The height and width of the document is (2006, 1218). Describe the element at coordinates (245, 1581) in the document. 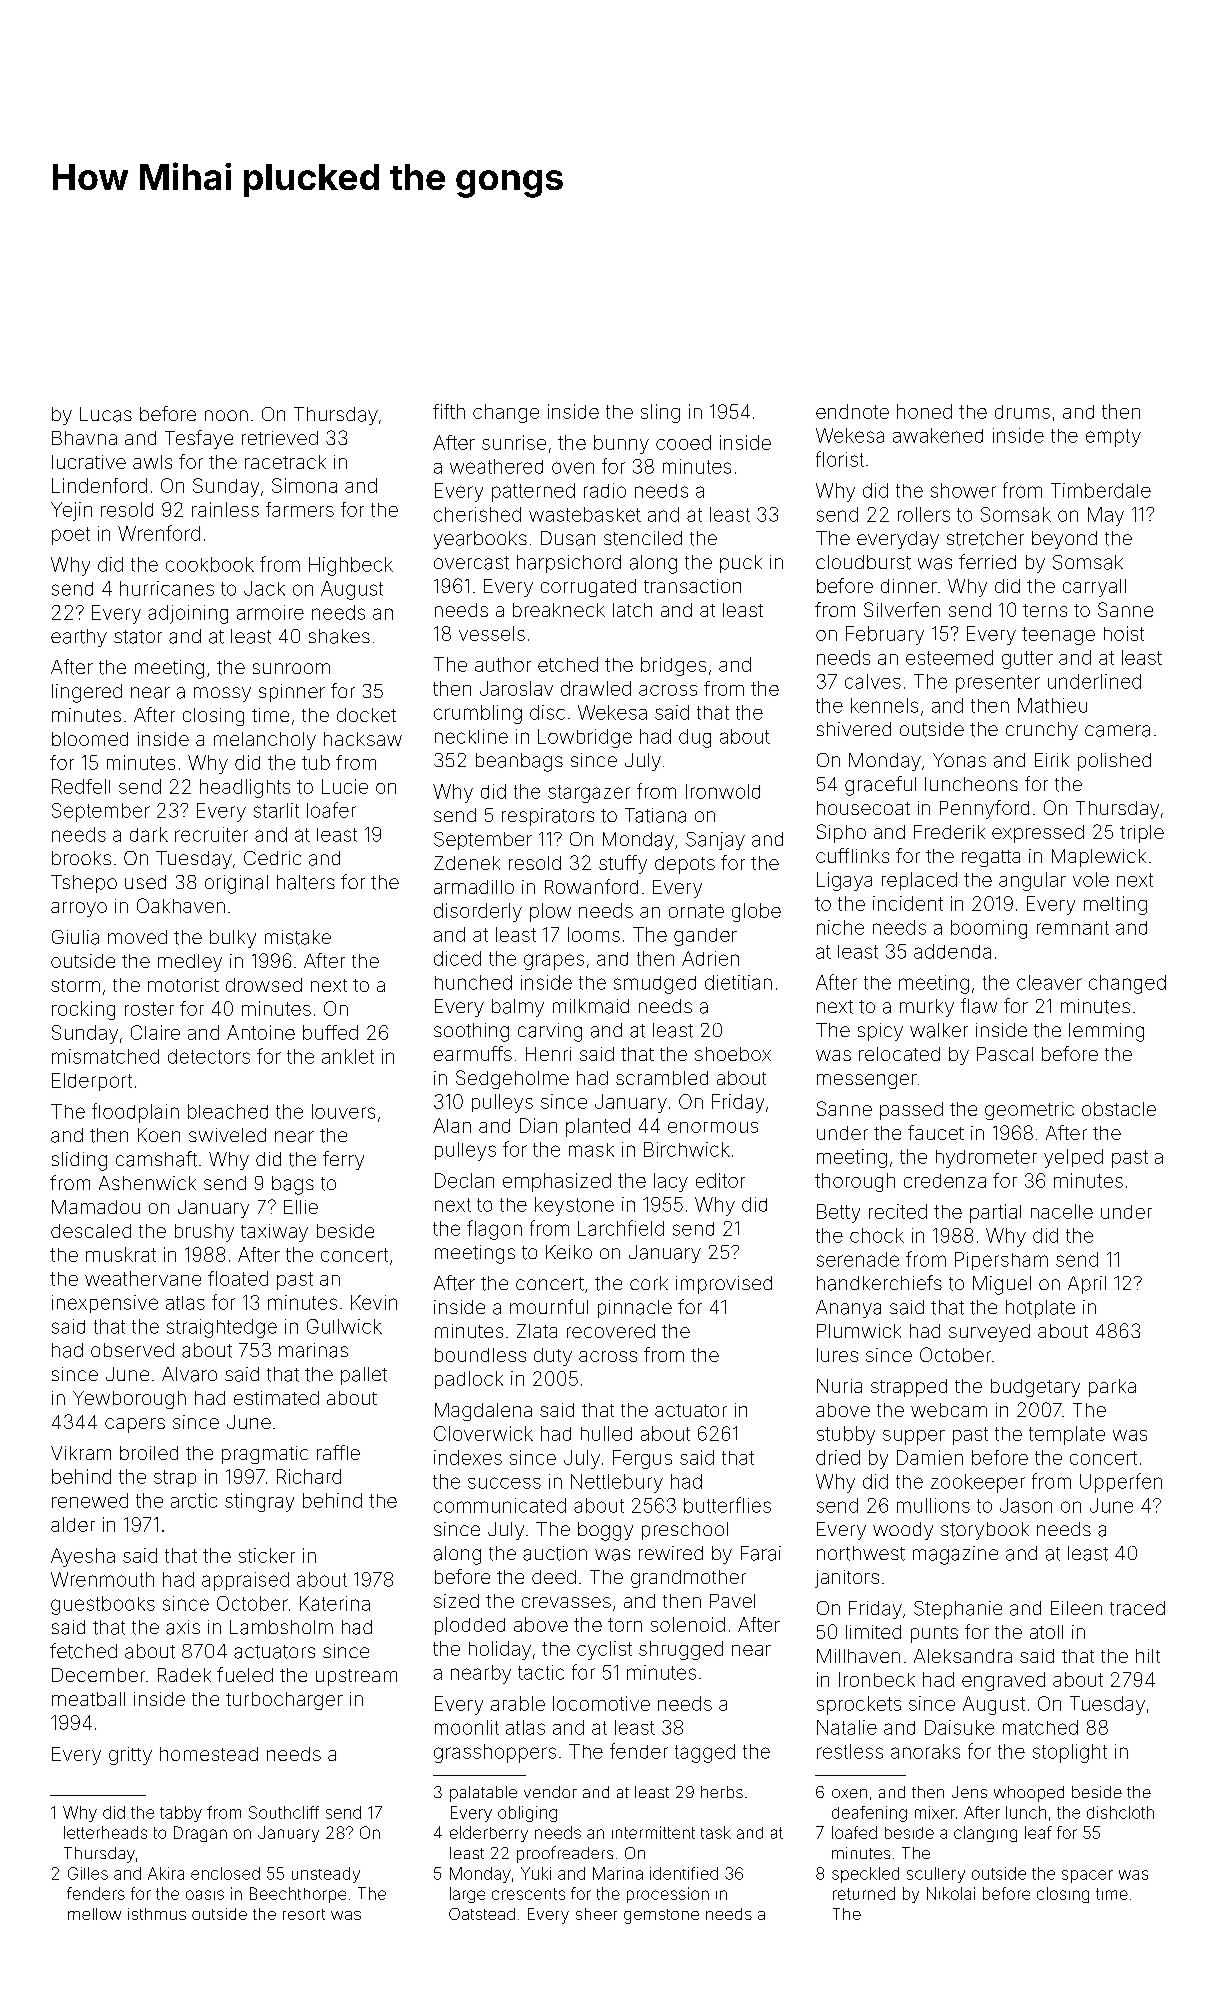

I see `appraised` at that location.
